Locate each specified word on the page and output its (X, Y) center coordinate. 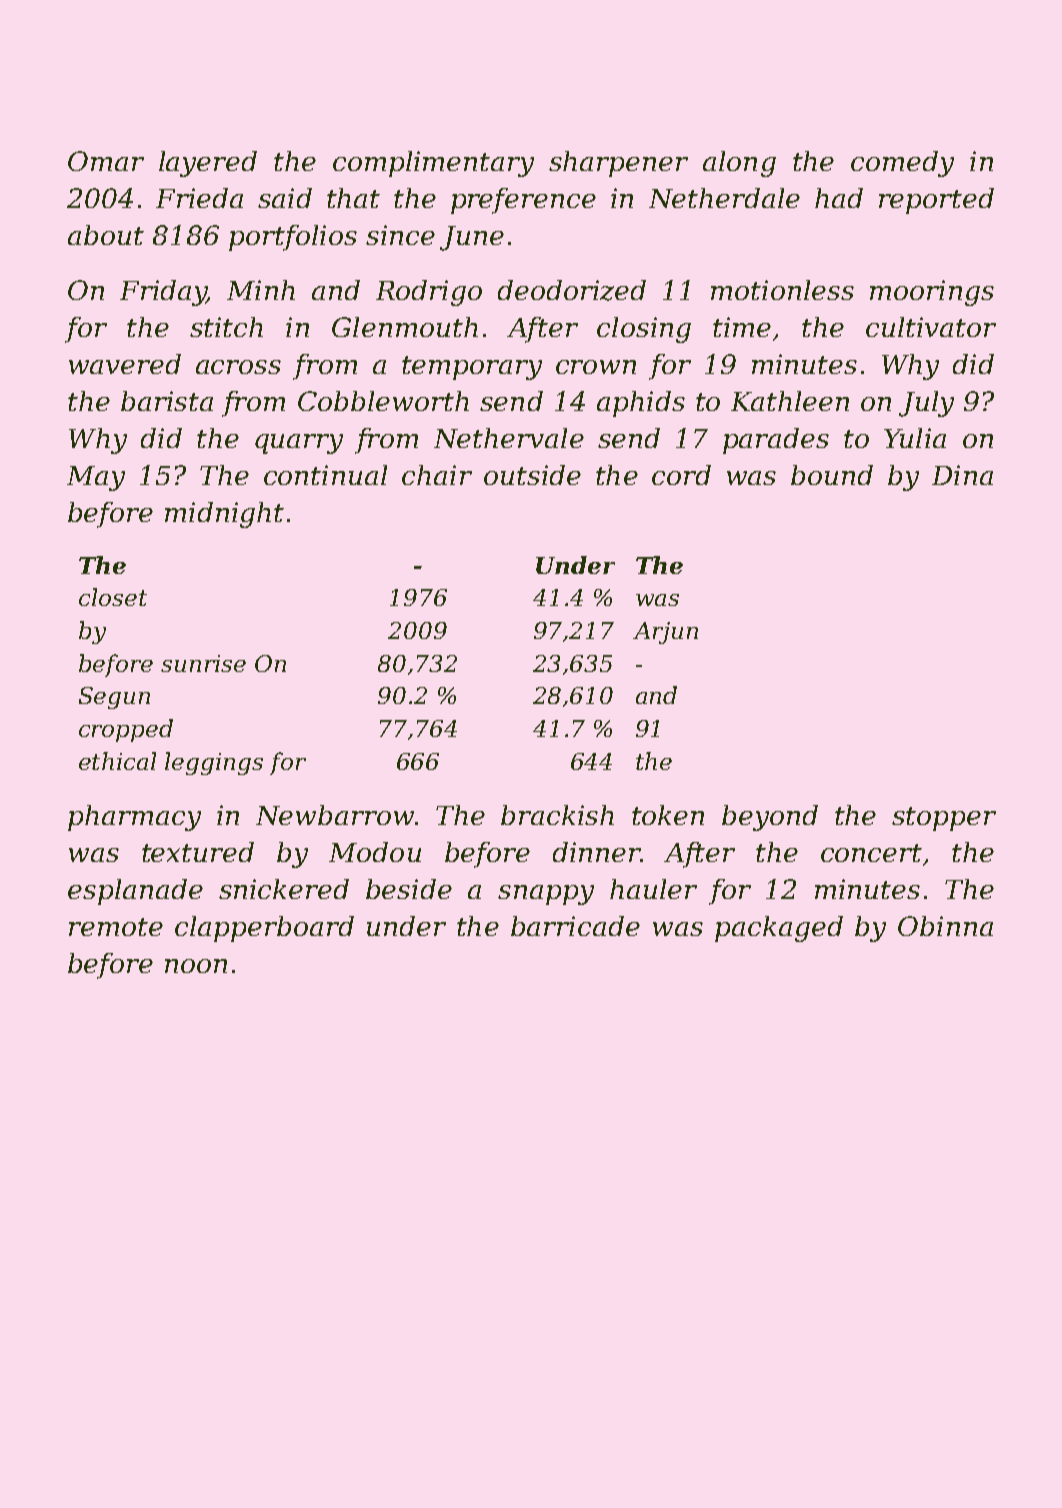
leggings (214, 763)
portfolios (293, 238)
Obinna (945, 926)
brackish (557, 815)
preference (523, 201)
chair (437, 475)
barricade (575, 926)
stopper (944, 819)
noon (196, 966)
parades (776, 441)
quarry (299, 444)
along (739, 164)
